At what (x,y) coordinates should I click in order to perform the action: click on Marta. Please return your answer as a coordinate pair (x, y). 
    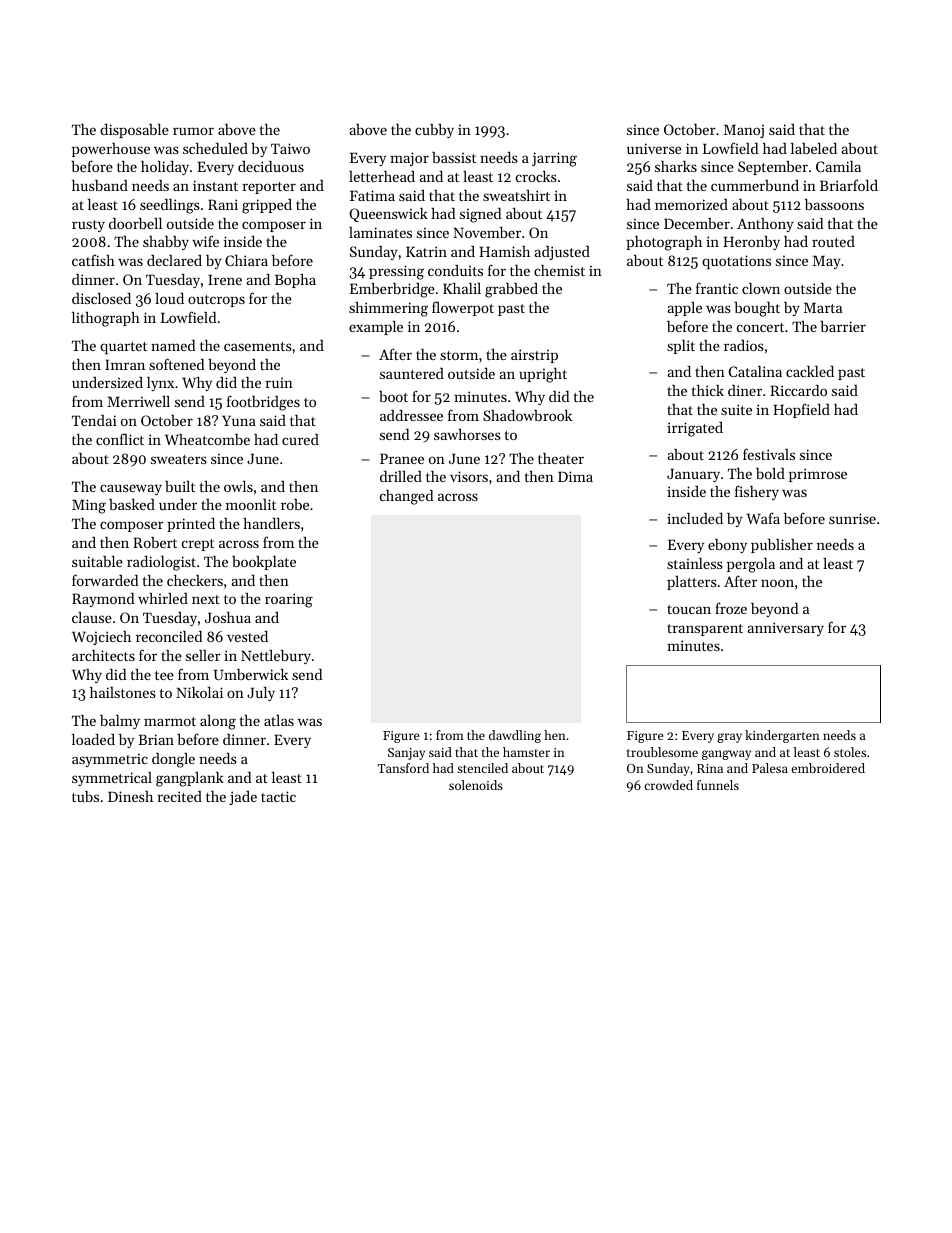
    Looking at the image, I should click on (823, 307).
